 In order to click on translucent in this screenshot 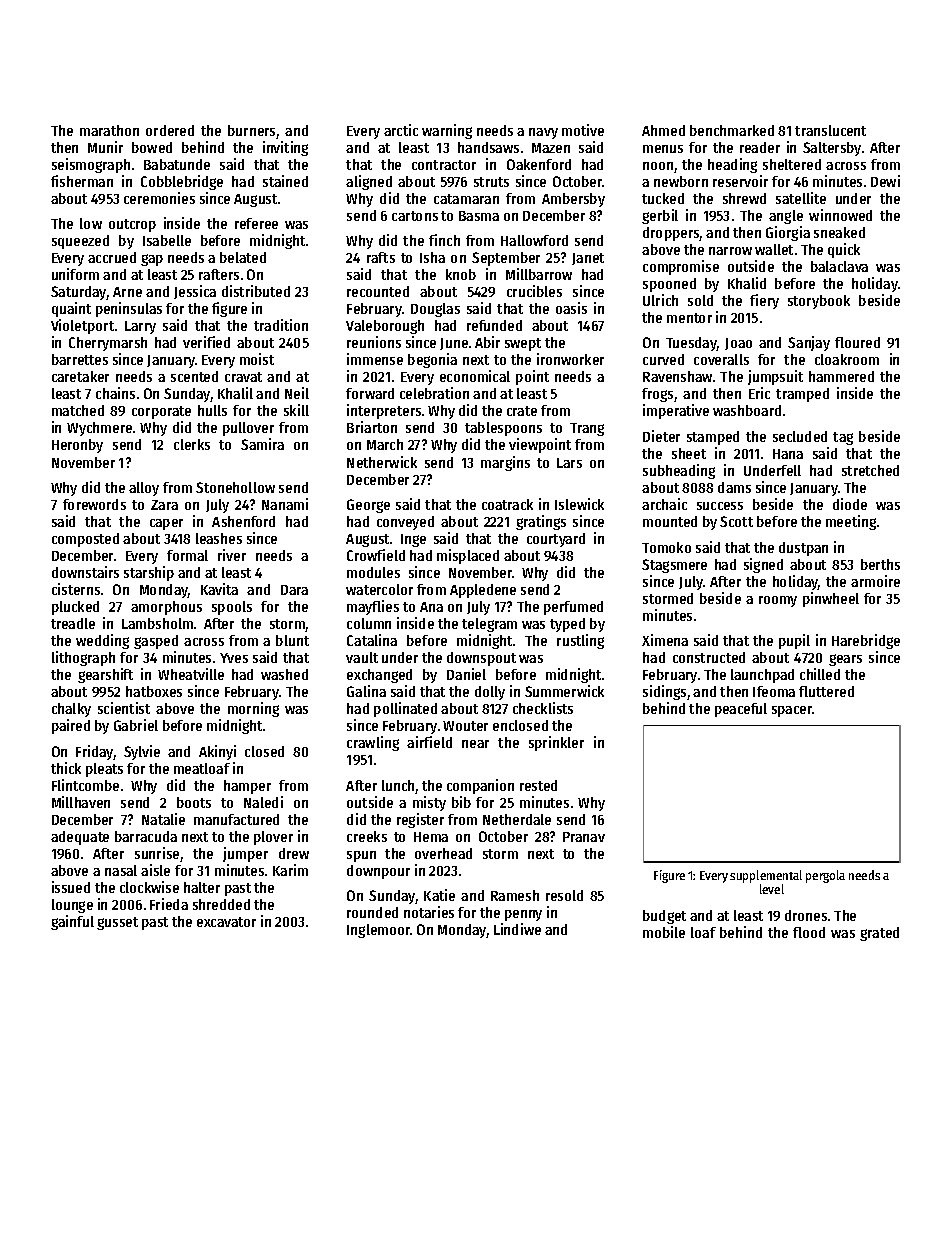, I will do `click(830, 130)`.
